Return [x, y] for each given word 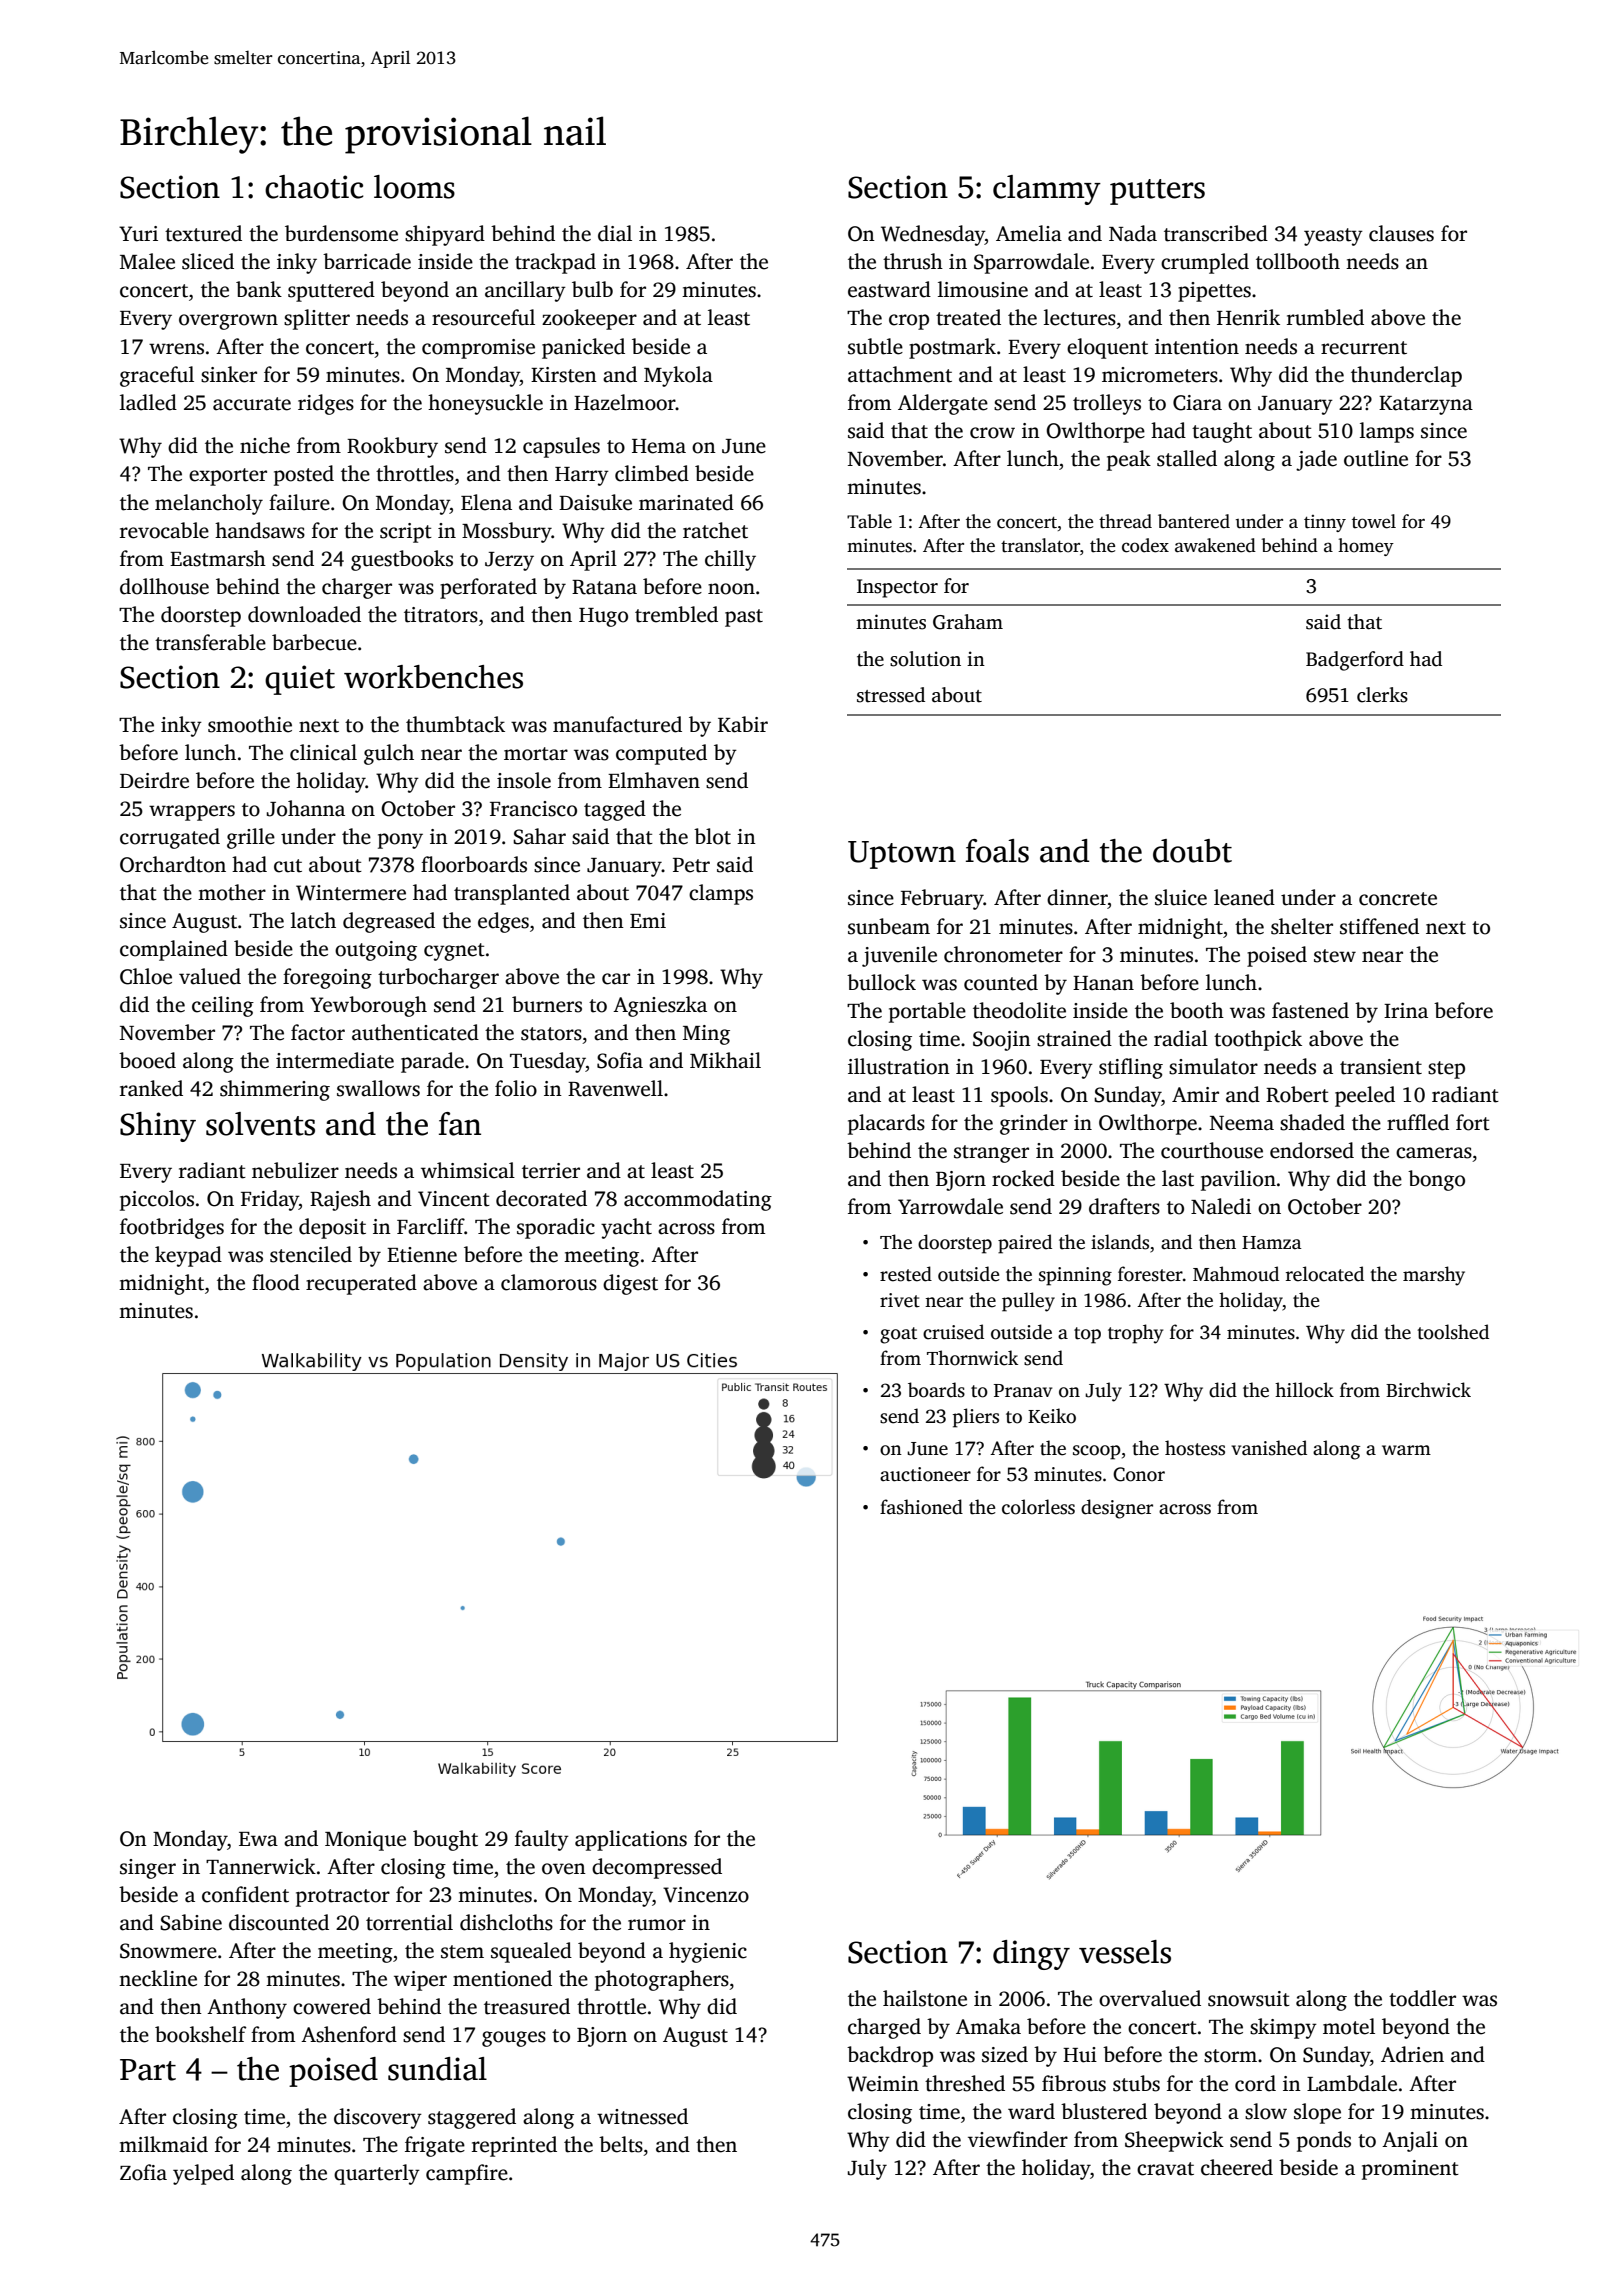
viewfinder [1018, 2139]
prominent [1410, 2170]
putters [1157, 192]
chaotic [314, 187]
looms [414, 187]
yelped [203, 2174]
